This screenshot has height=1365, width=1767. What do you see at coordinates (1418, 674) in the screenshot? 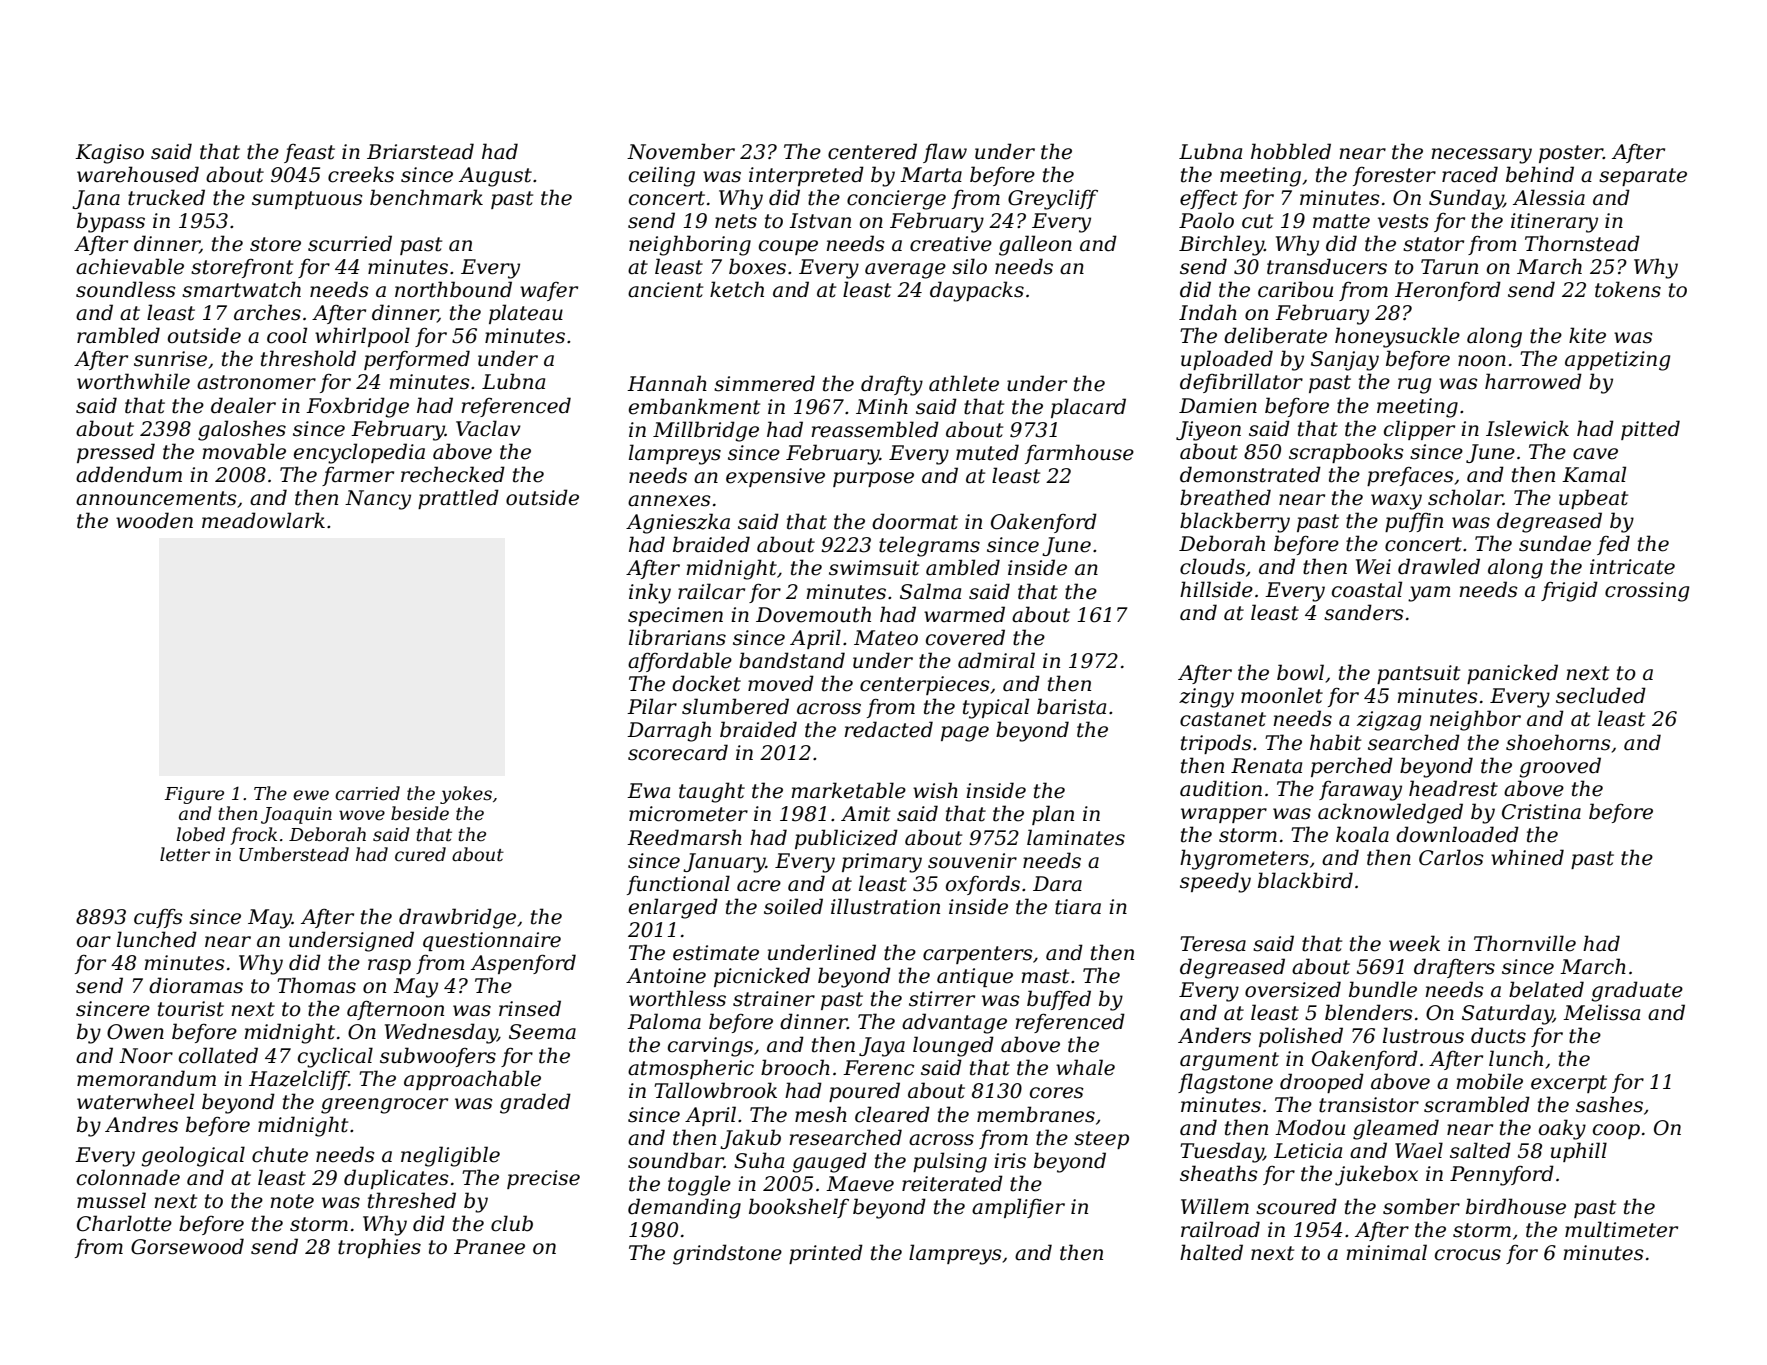
I see `pantsuit` at bounding box center [1418, 674].
